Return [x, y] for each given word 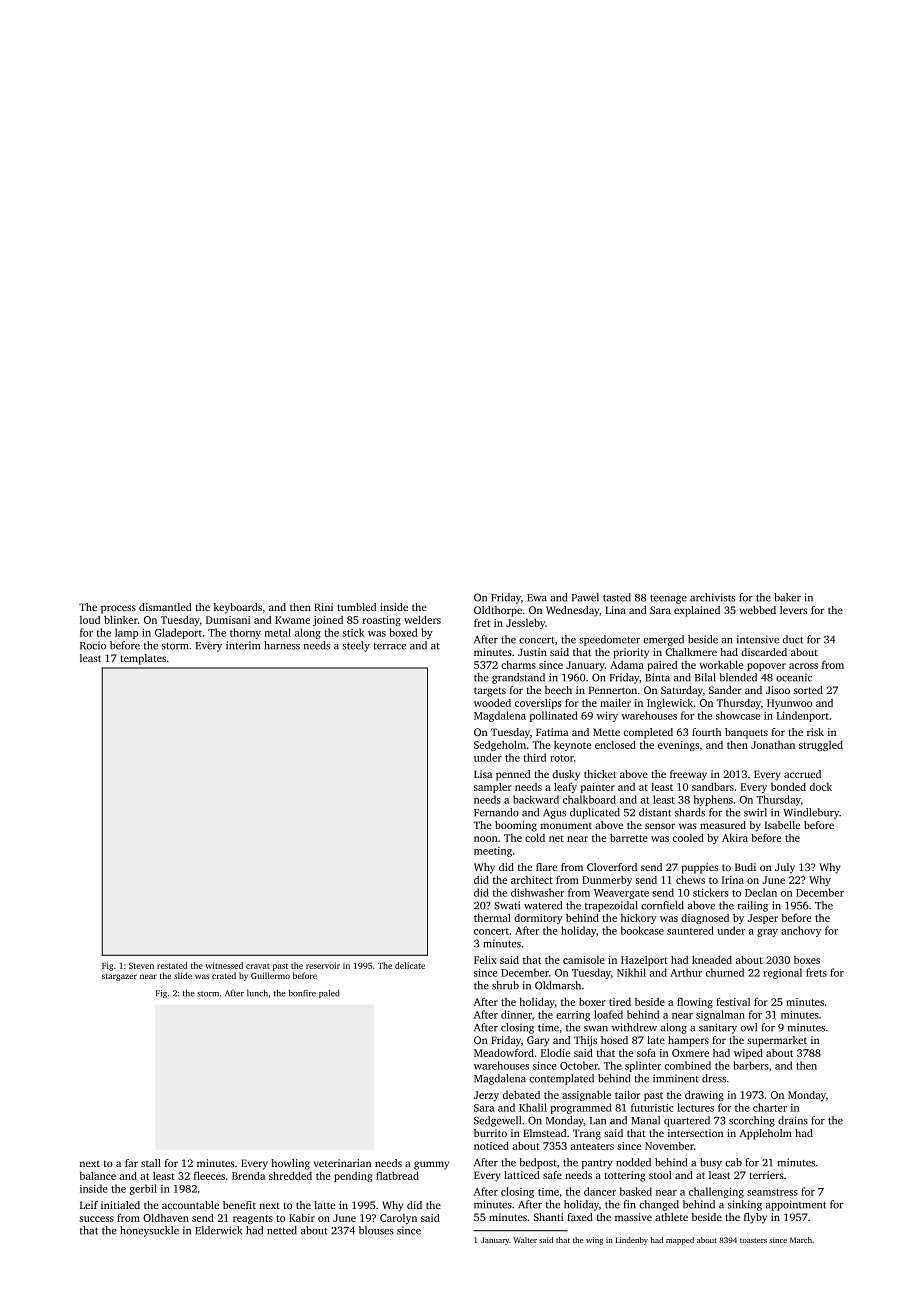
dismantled [165, 607]
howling [290, 1164]
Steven [141, 965]
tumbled [356, 607]
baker [787, 597]
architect [532, 880]
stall [151, 1163]
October [579, 1065]
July [785, 868]
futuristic [652, 1107]
